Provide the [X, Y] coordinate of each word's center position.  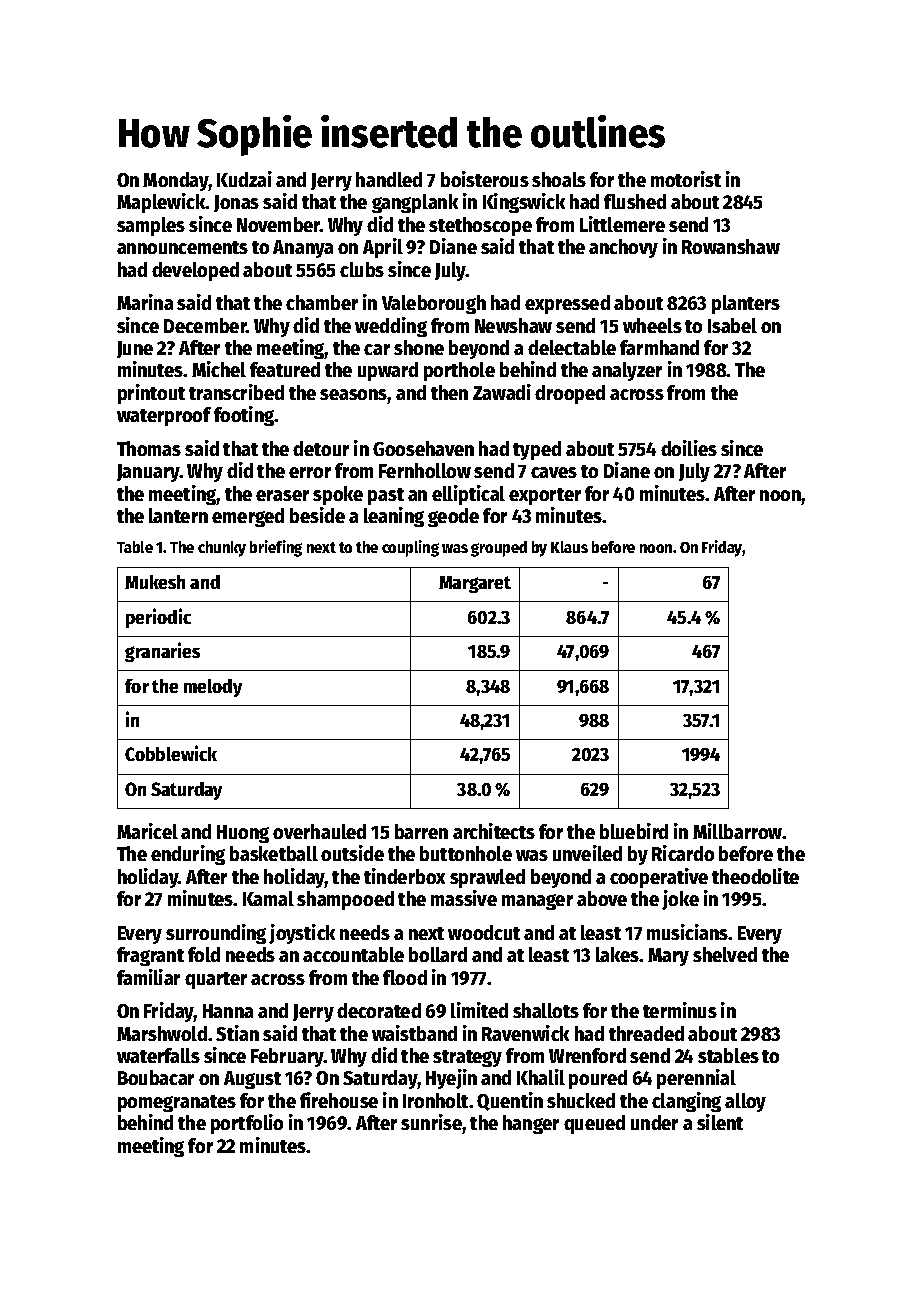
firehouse [339, 1100]
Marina [145, 302]
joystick [302, 934]
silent [720, 1122]
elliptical [468, 495]
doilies [689, 448]
